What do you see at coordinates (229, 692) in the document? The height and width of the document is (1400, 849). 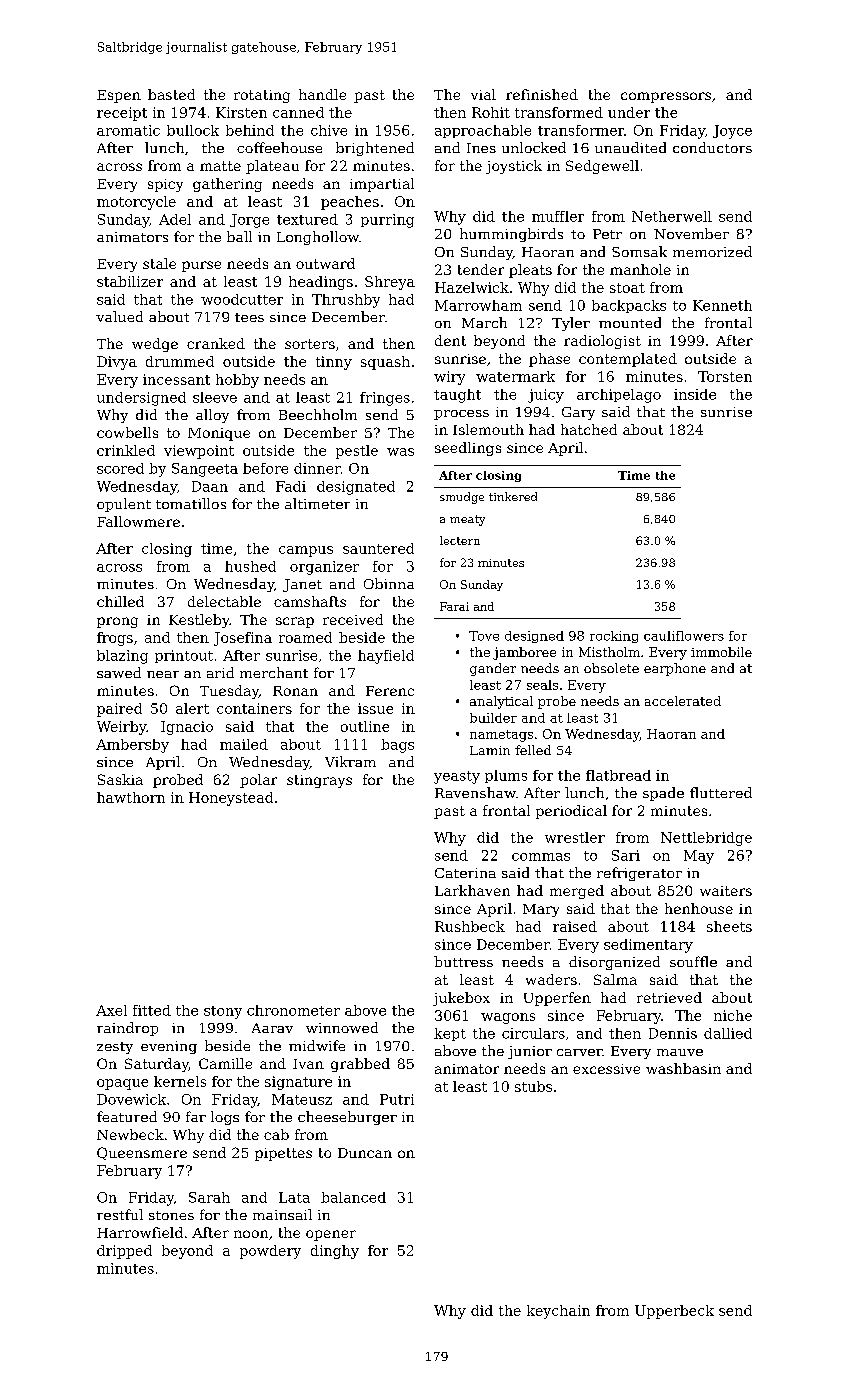 I see `Tuesday` at bounding box center [229, 692].
